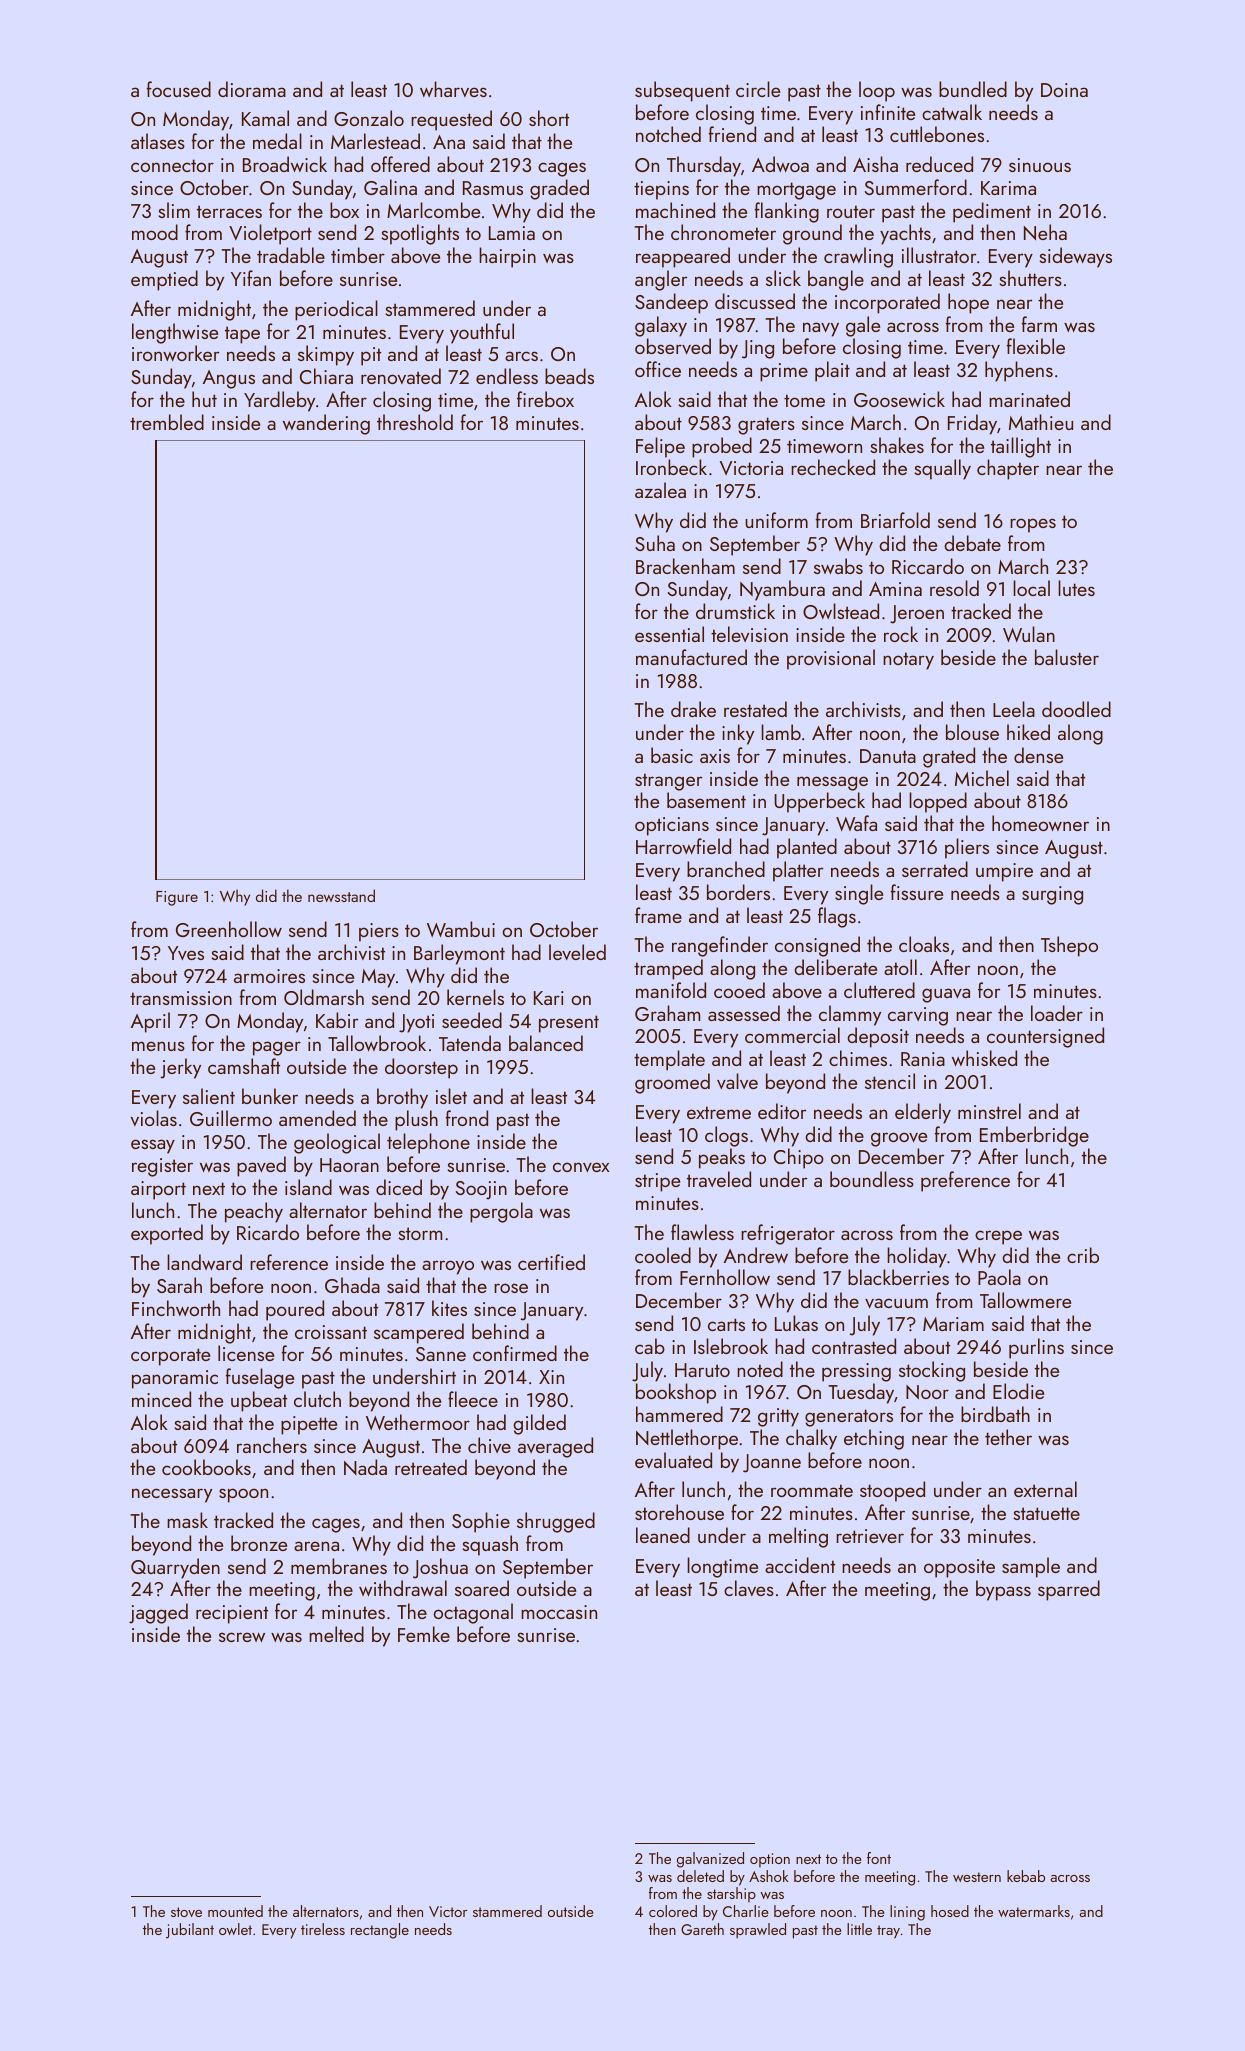 Image resolution: width=1245 pixels, height=2051 pixels. I want to click on birdbath, so click(995, 1414).
